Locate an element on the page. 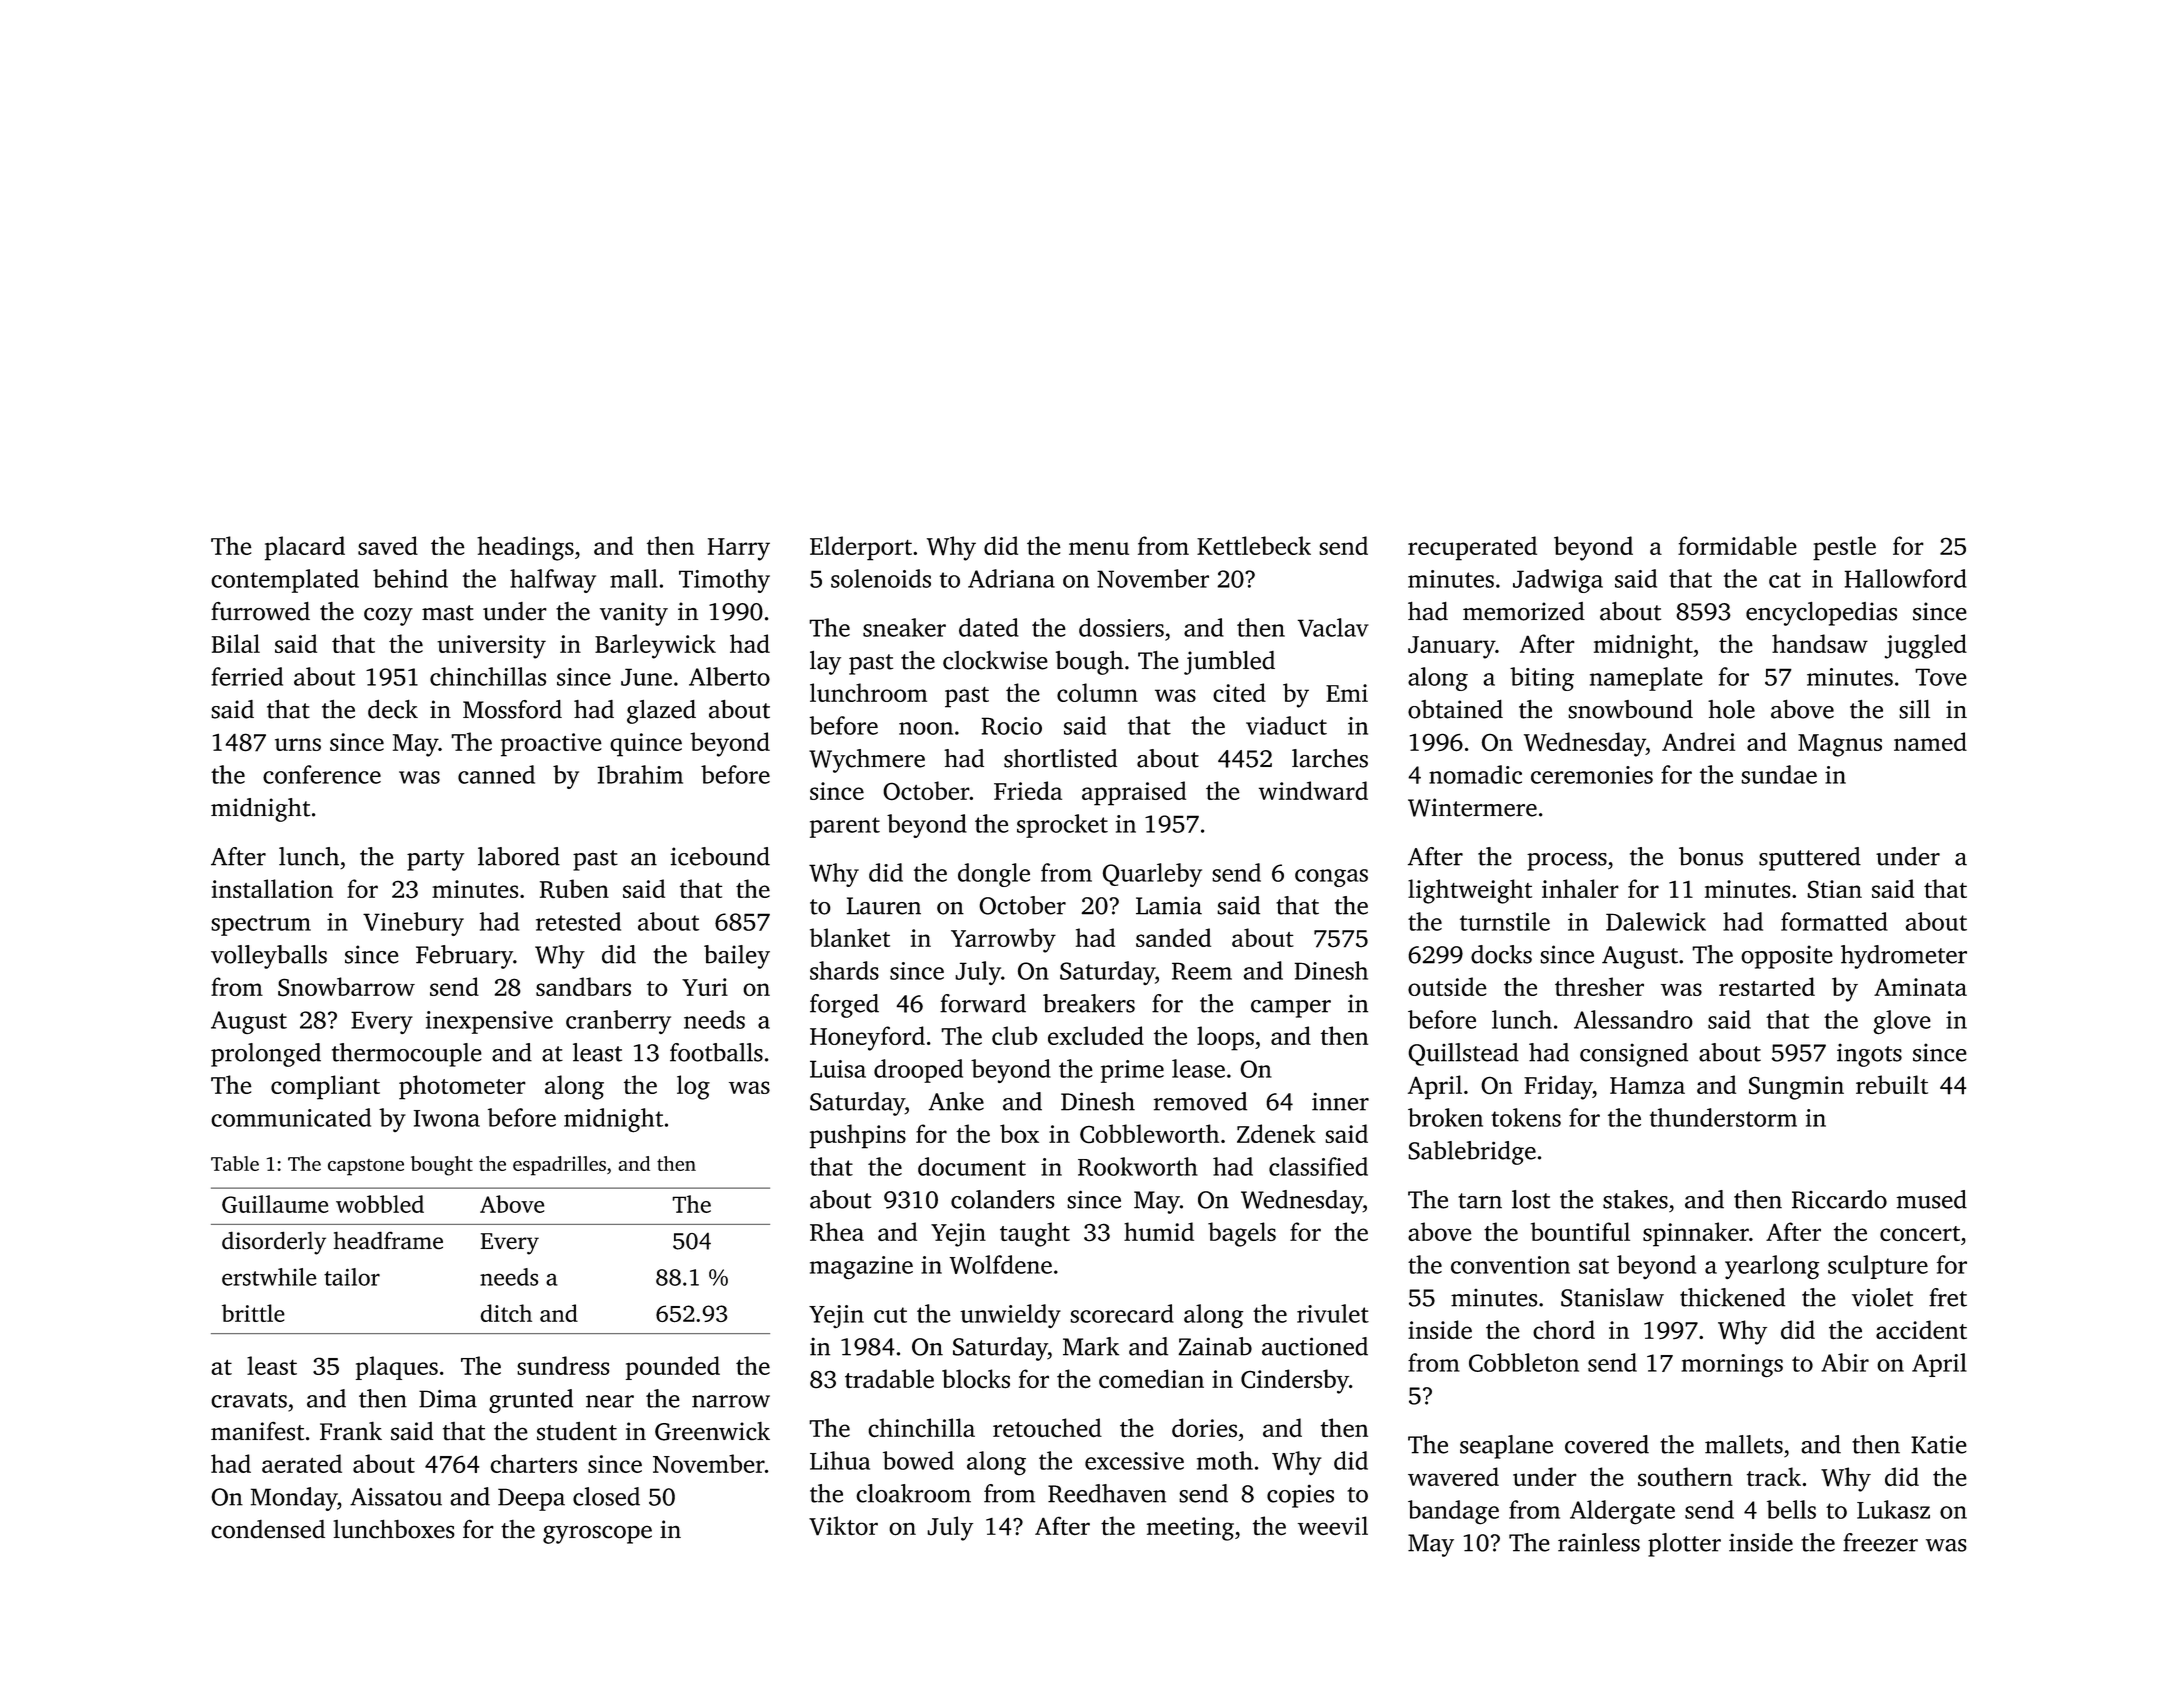  ceremonies is located at coordinates (1592, 775).
